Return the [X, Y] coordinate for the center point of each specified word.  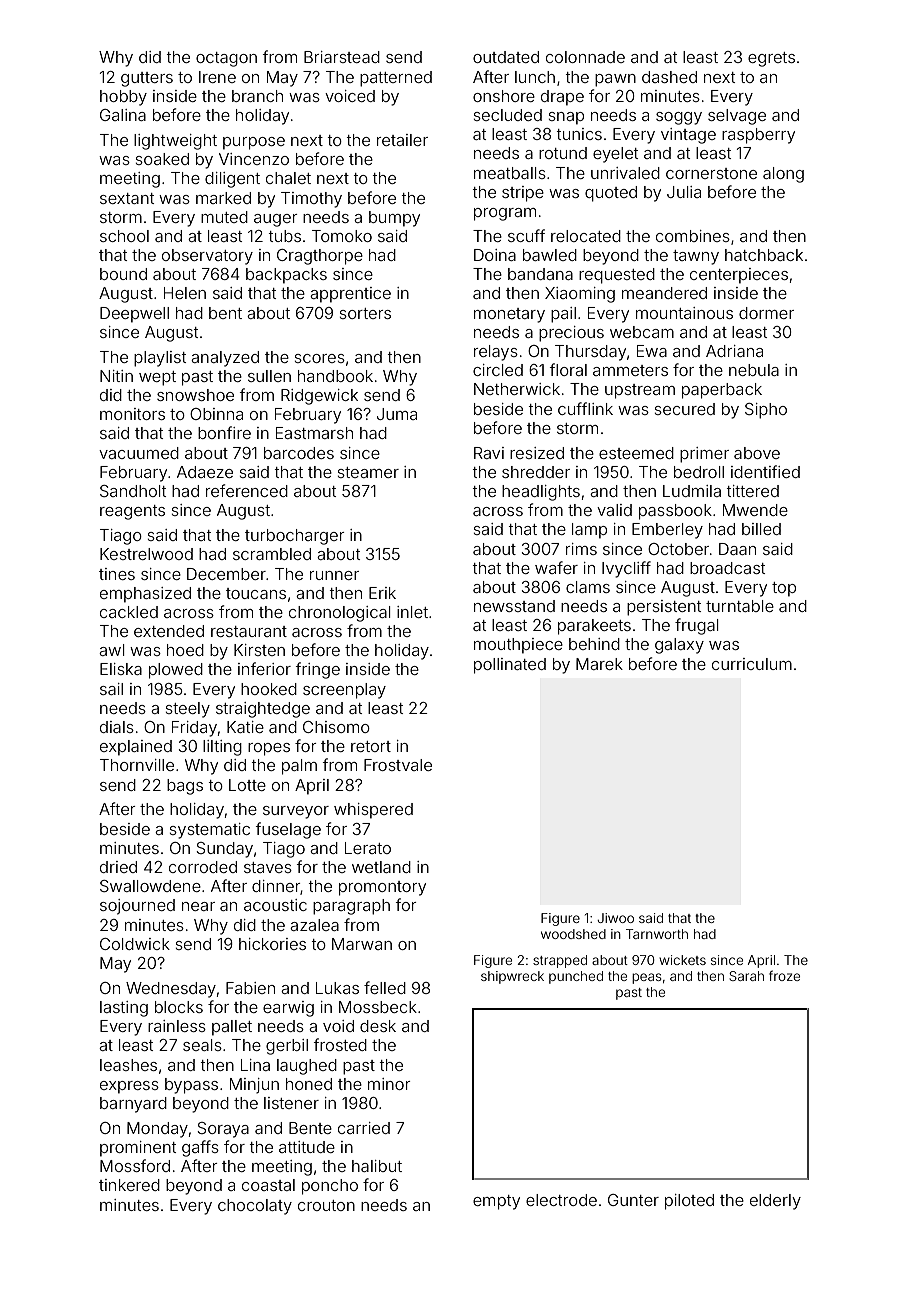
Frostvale [398, 765]
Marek [599, 664]
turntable [740, 606]
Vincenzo [254, 159]
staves [268, 867]
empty [496, 1202]
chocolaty [255, 1207]
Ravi [489, 453]
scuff [526, 235]
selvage [737, 117]
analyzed [225, 359]
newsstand [514, 606]
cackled [129, 612]
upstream [640, 391]
